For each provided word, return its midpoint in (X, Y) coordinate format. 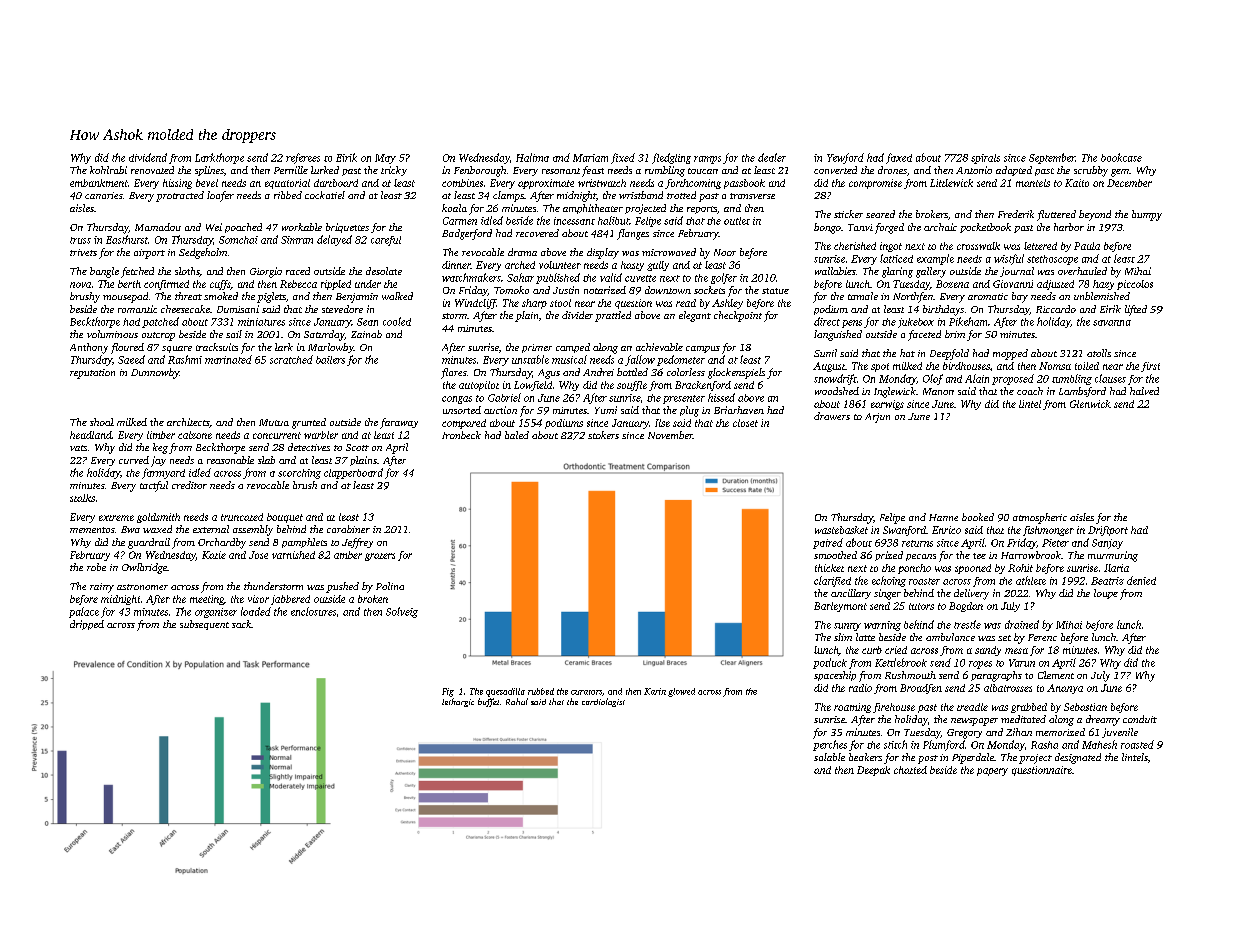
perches (830, 745)
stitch (895, 744)
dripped (87, 625)
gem (1120, 173)
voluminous (112, 334)
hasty (632, 266)
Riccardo (1056, 309)
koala (454, 208)
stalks (82, 498)
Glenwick (1090, 404)
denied (1141, 580)
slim (843, 637)
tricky (394, 171)
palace (84, 612)
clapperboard (353, 473)
